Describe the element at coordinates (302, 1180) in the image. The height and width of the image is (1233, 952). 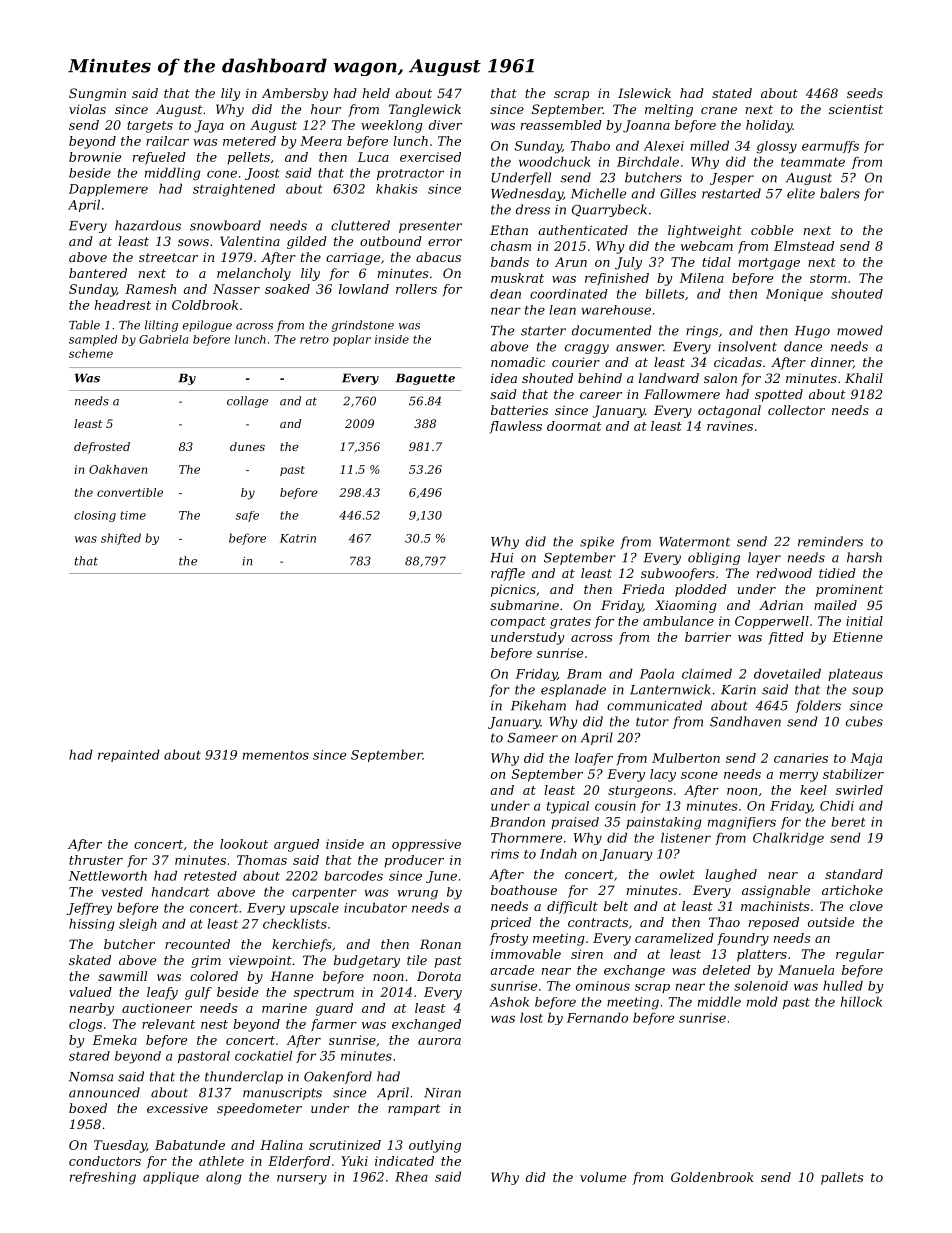
I see `nursery` at that location.
